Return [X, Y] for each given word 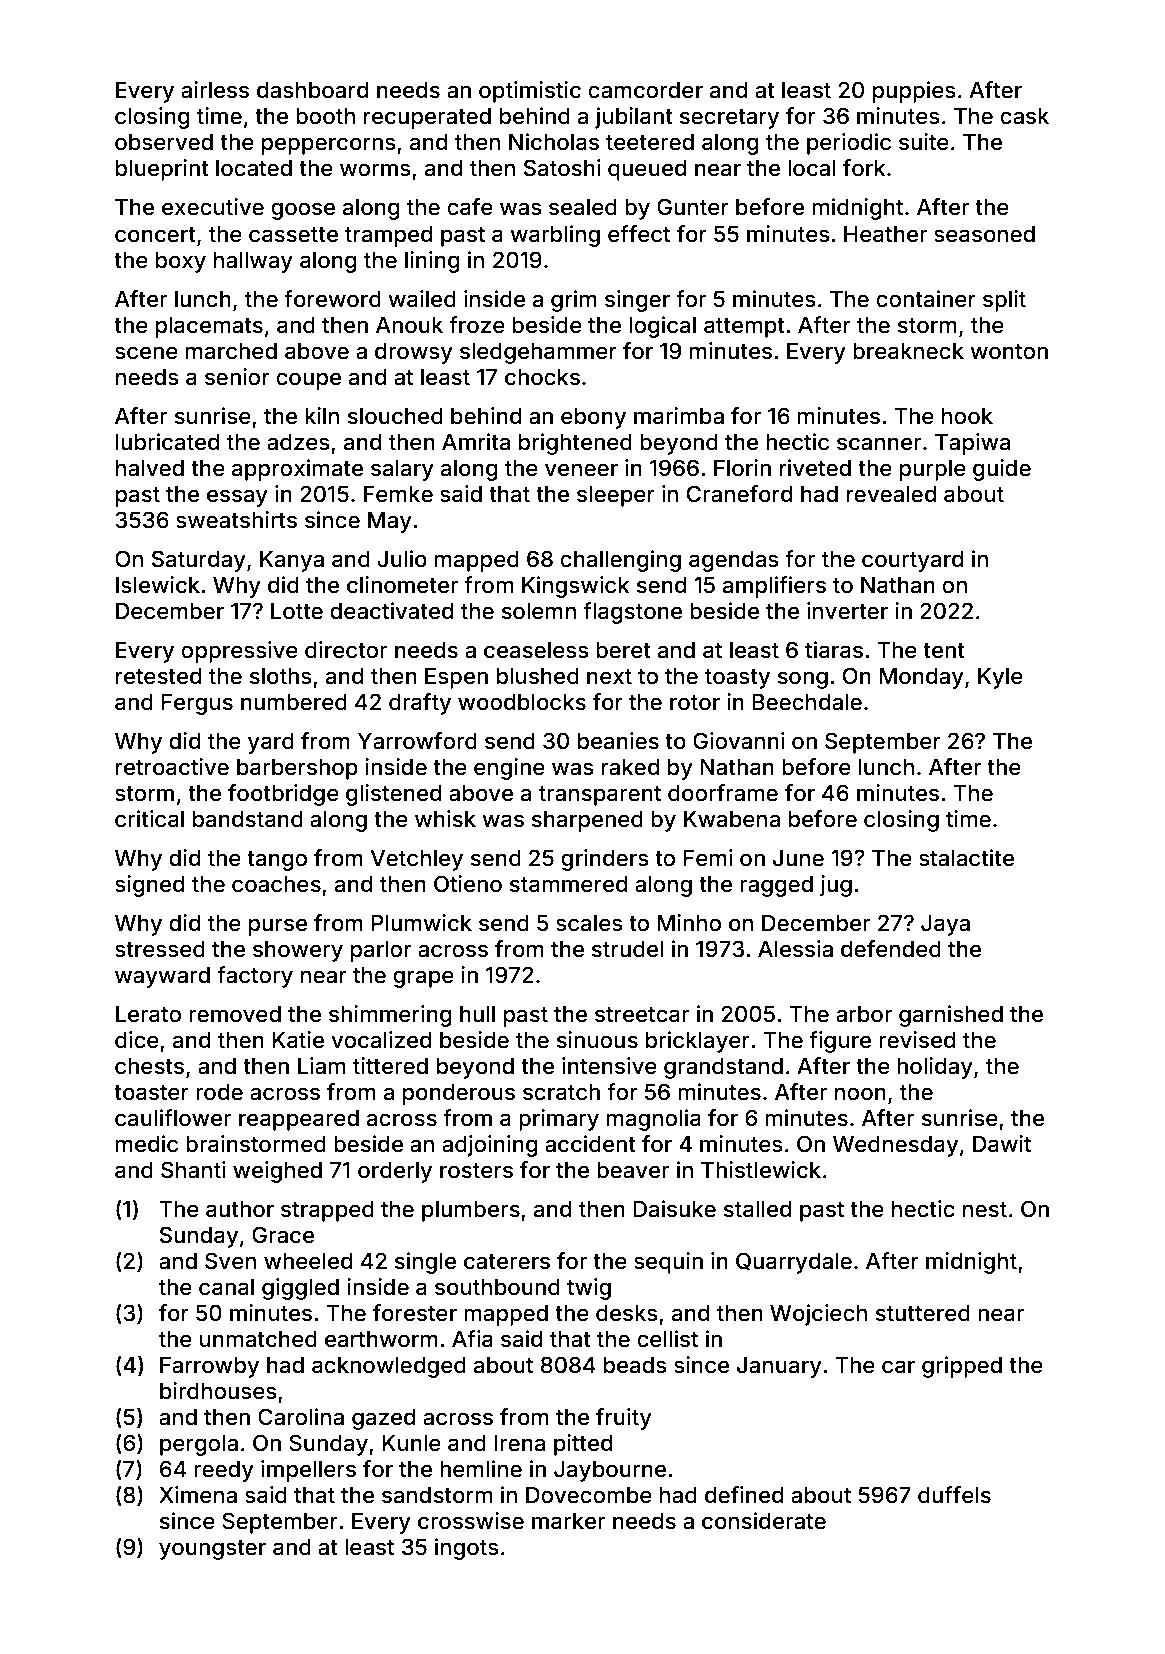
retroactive [172, 767]
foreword [332, 299]
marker [568, 1521]
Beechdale [807, 702]
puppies [914, 92]
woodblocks [522, 702]
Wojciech [818, 1315]
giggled [300, 1289]
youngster [212, 1550]
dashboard [312, 90]
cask [1024, 116]
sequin [668, 1263]
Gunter [693, 206]
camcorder [645, 90]
